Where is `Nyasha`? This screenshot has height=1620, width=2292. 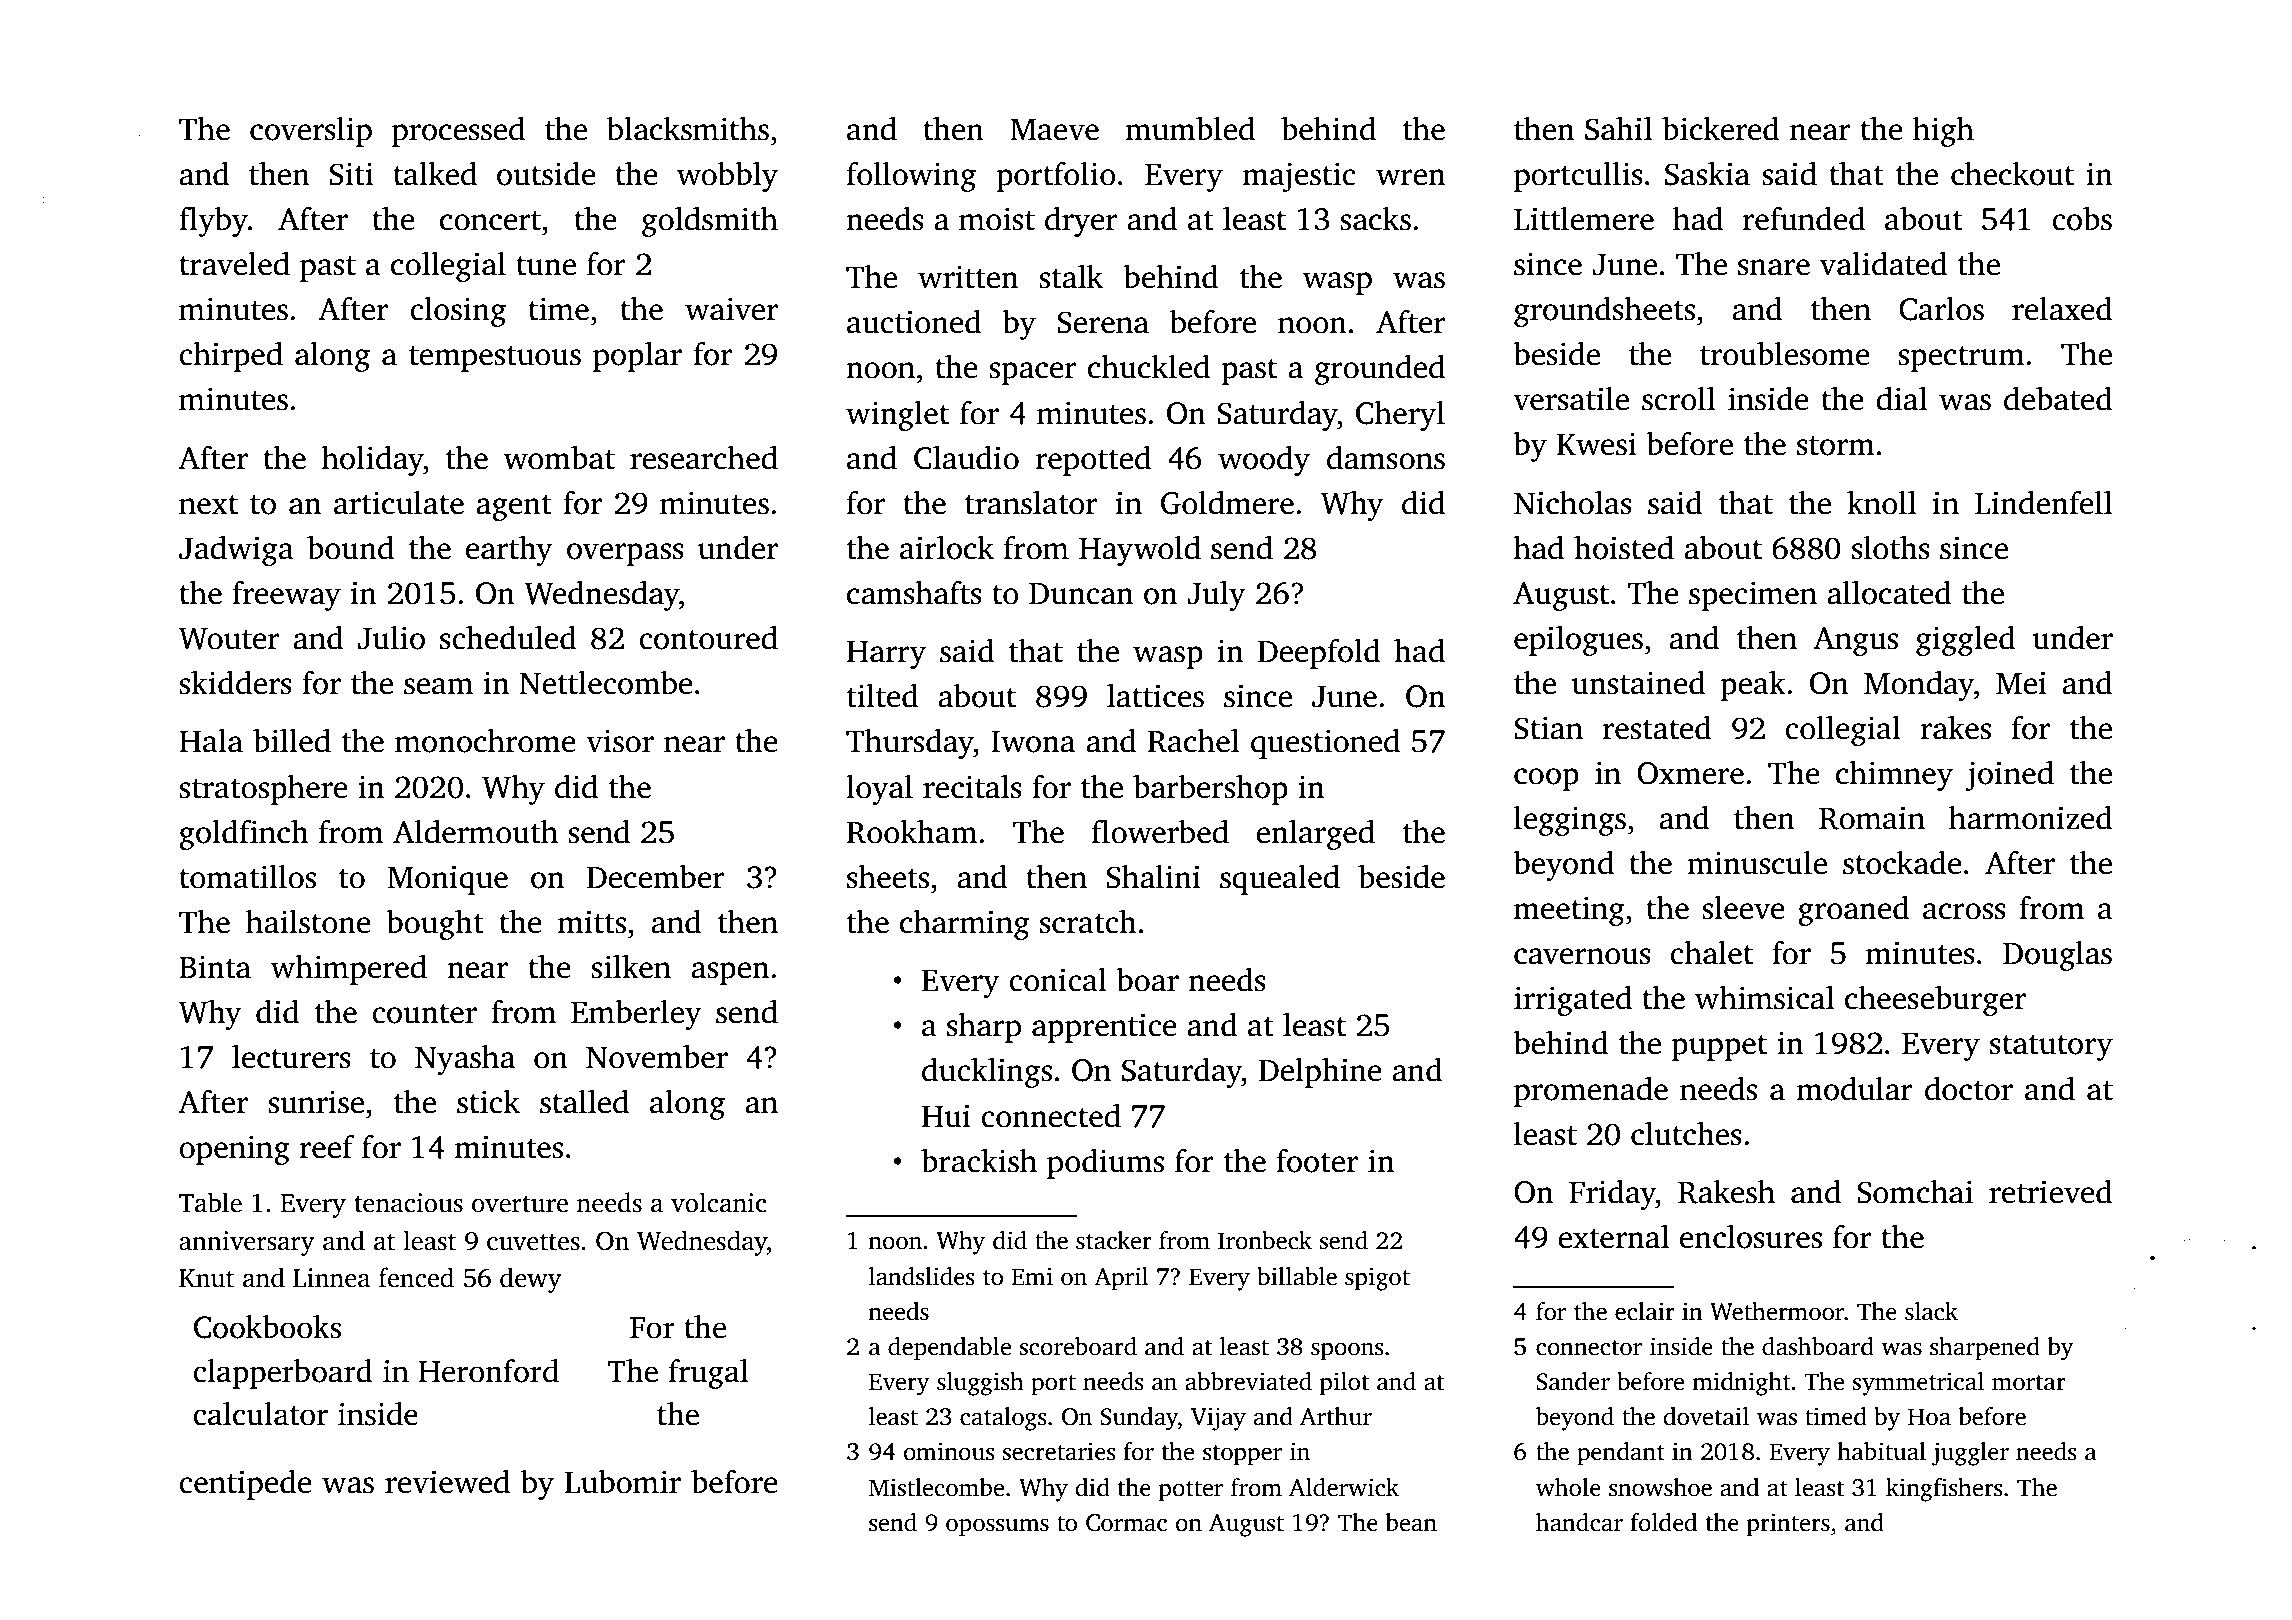
Nyasha is located at coordinates (465, 1060).
